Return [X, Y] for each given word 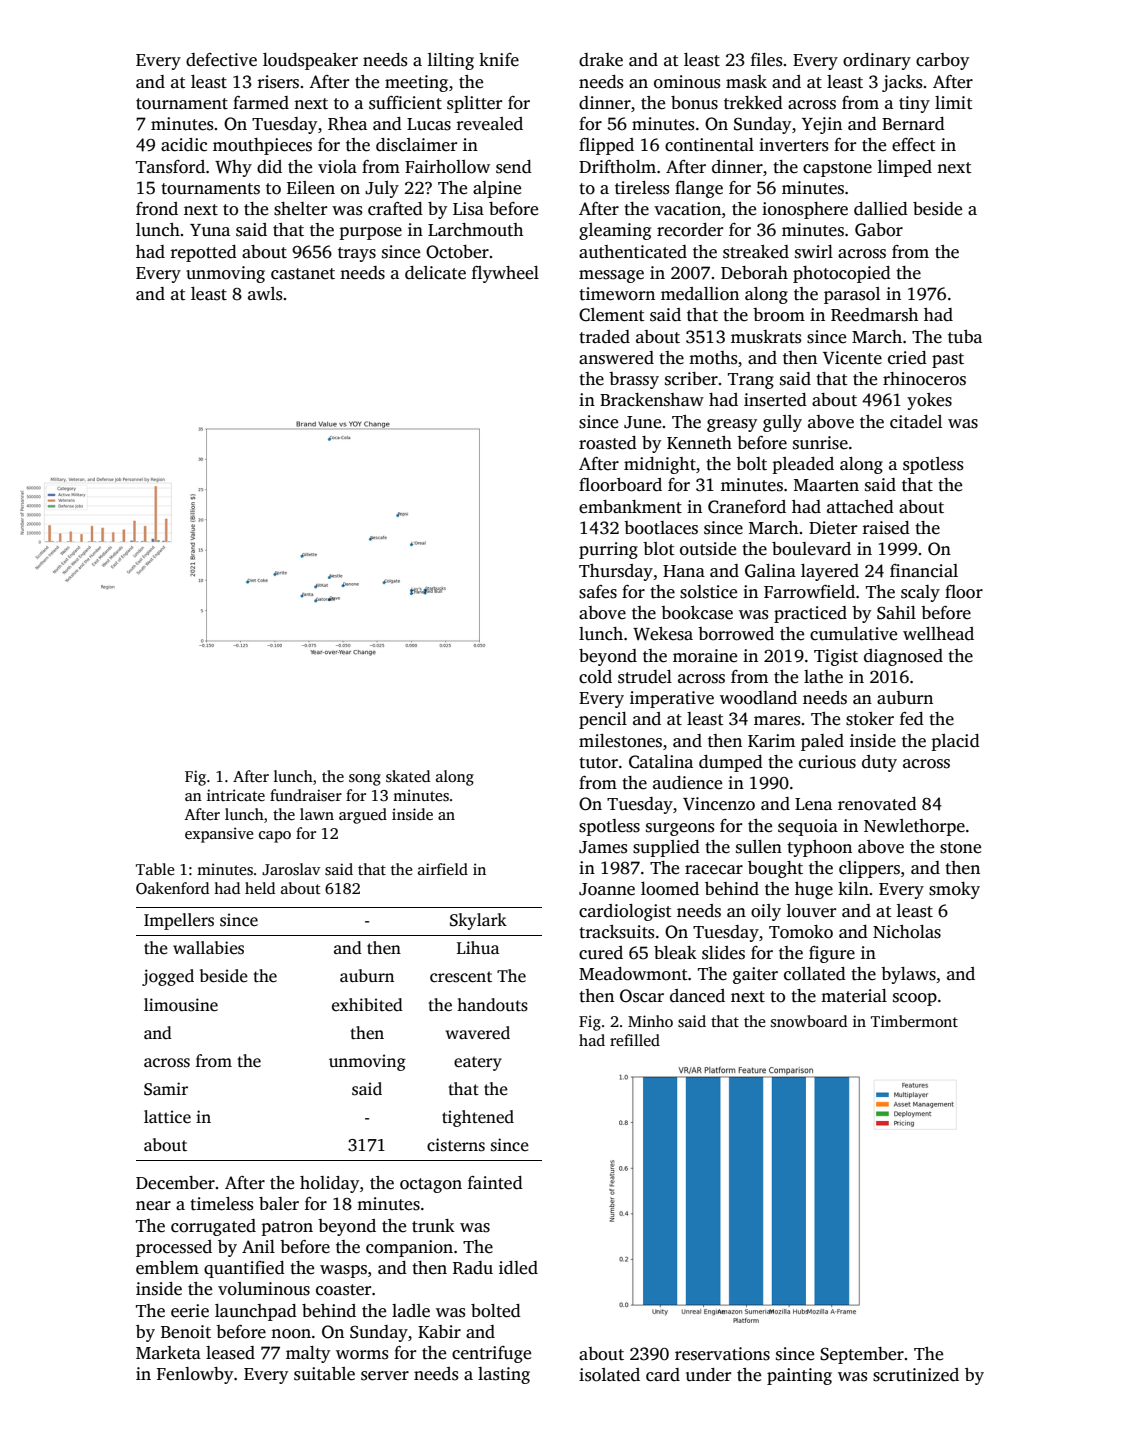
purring [608, 550]
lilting [451, 61]
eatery [478, 1063]
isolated [609, 1375]
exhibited [367, 1005]
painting [799, 1376]
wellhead [938, 634]
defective [221, 60]
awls [265, 294]
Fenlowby [194, 1375]
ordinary [877, 61]
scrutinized [916, 1375]
